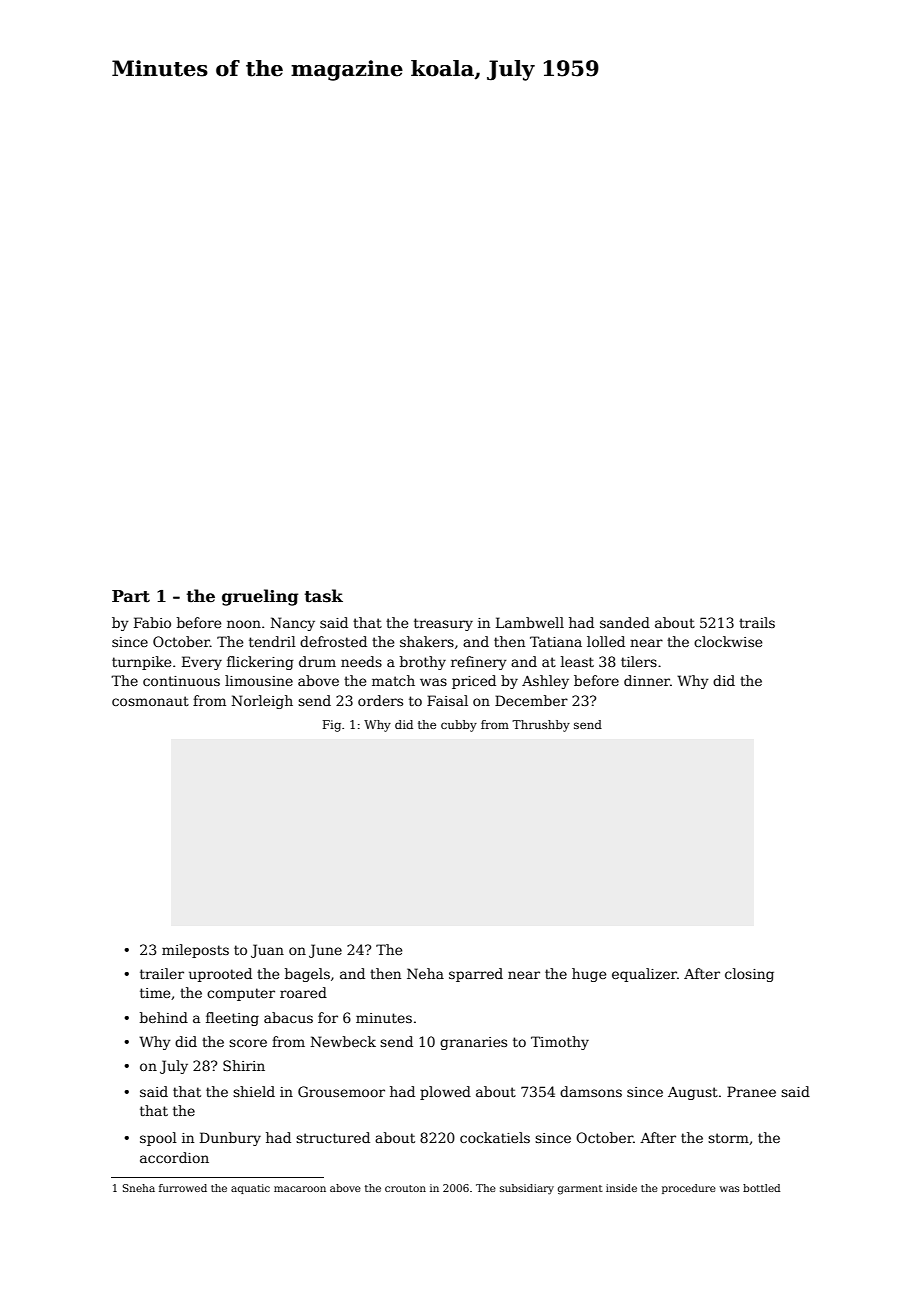 The height and width of the screenshot is (1308, 924). What do you see at coordinates (749, 975) in the screenshot?
I see `closing` at bounding box center [749, 975].
